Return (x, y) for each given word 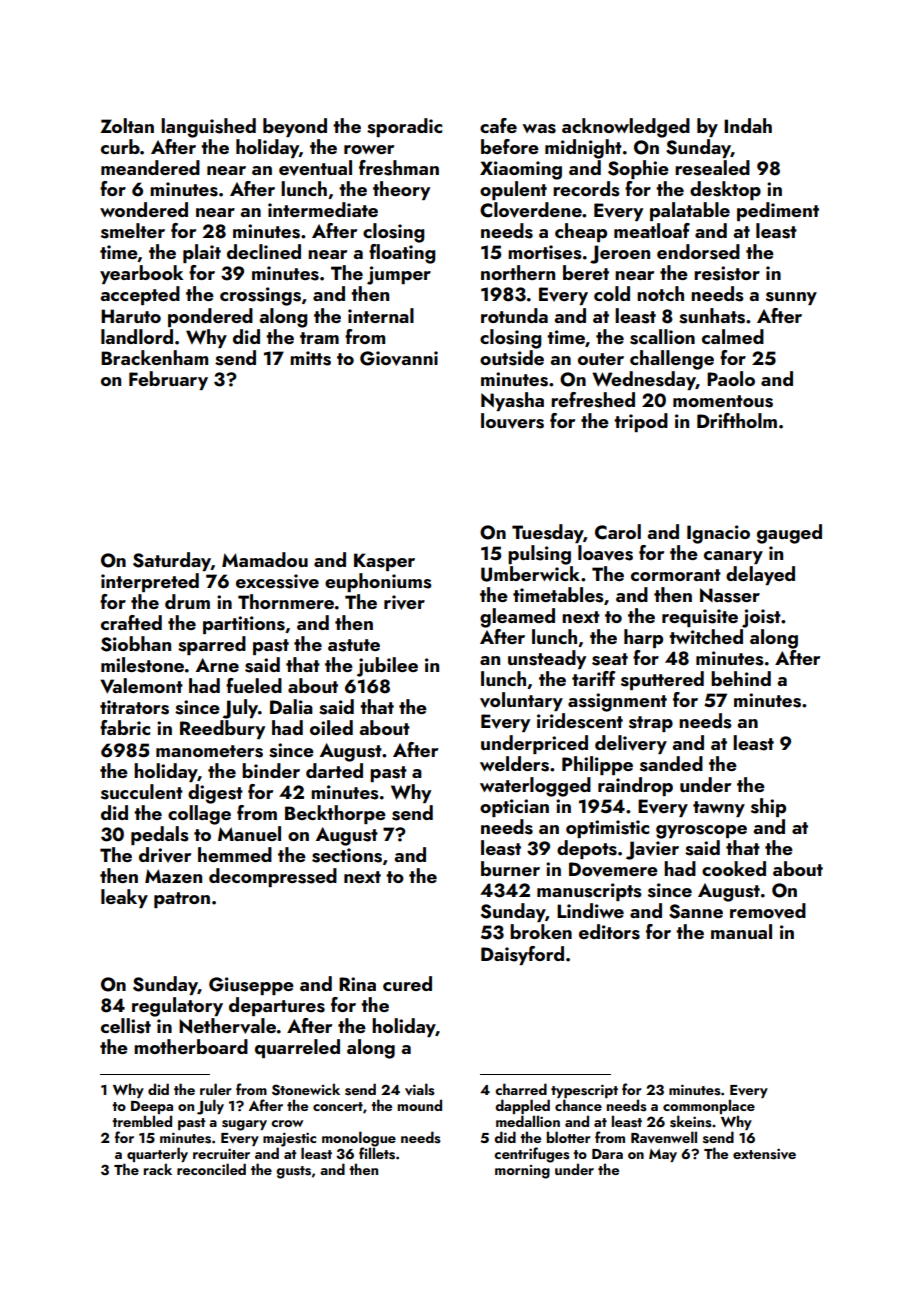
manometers (209, 751)
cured (407, 983)
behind (741, 678)
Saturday (172, 561)
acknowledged (626, 128)
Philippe (597, 765)
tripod (641, 422)
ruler (216, 1089)
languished (208, 128)
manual (741, 931)
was (539, 129)
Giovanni (399, 358)
